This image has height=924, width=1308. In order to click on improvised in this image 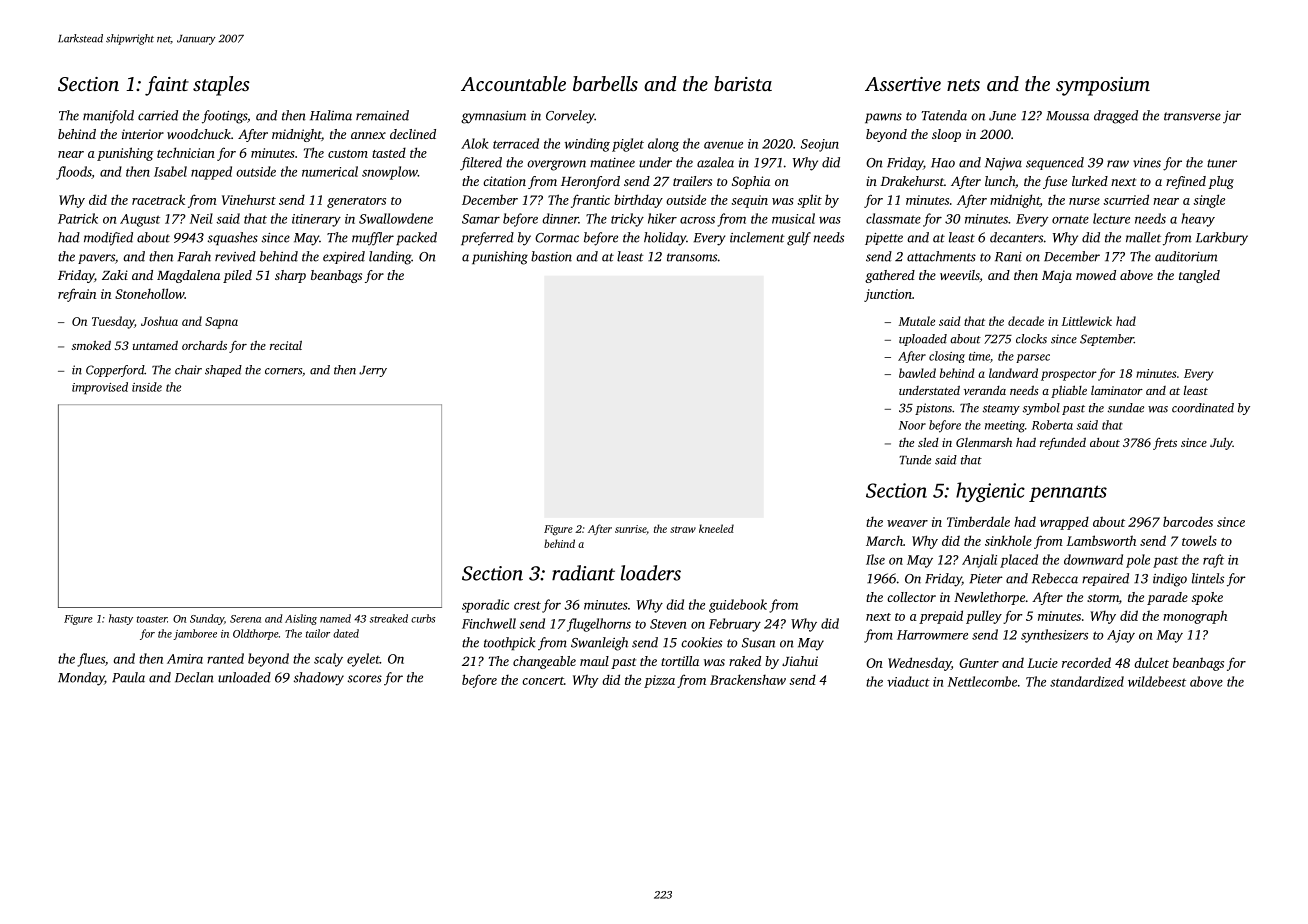, I will do `click(100, 388)`.
